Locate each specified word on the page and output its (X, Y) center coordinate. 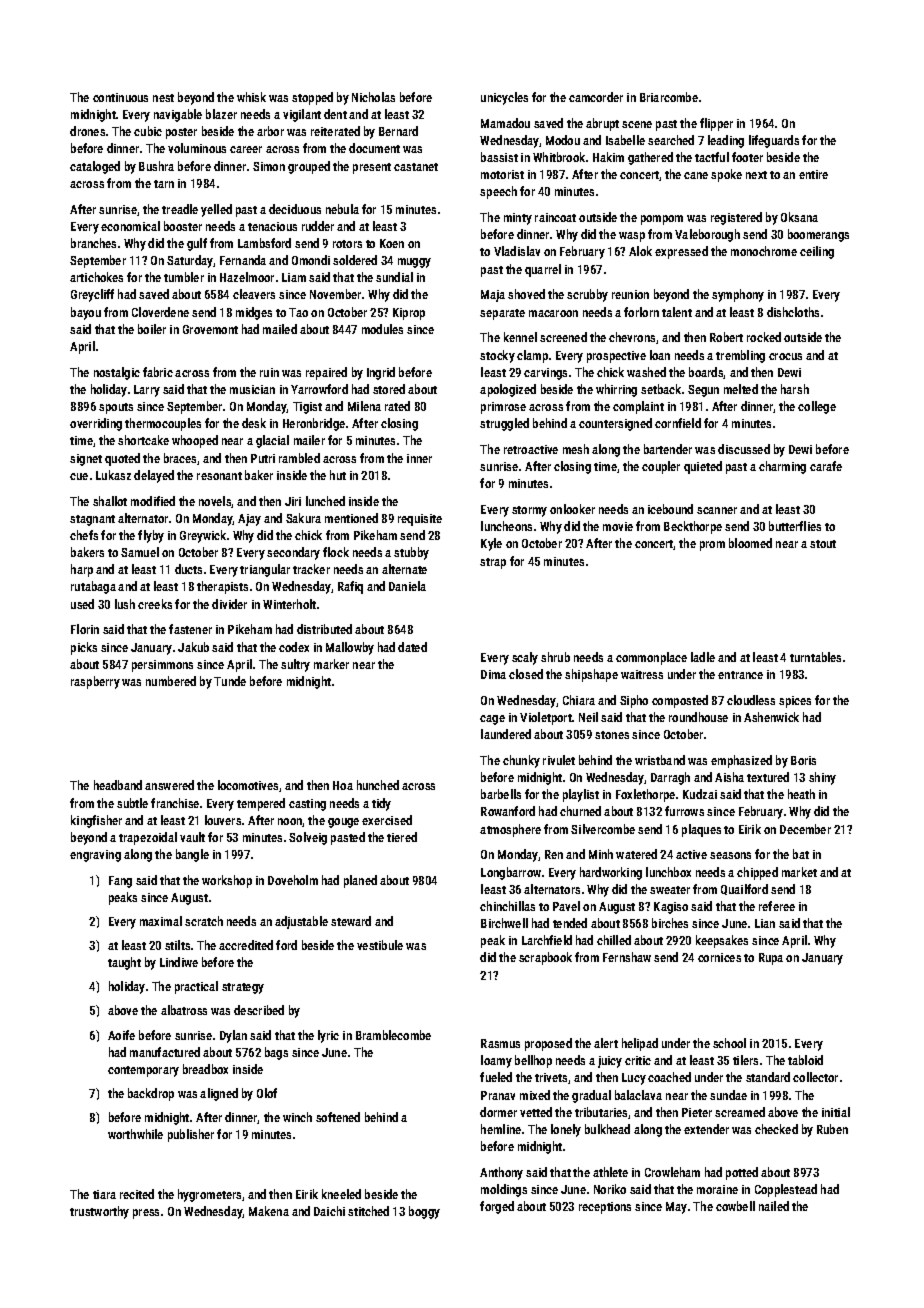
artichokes (96, 277)
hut (338, 475)
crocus (785, 356)
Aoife (121, 1035)
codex (294, 647)
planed (360, 881)
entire (813, 174)
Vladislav (517, 251)
